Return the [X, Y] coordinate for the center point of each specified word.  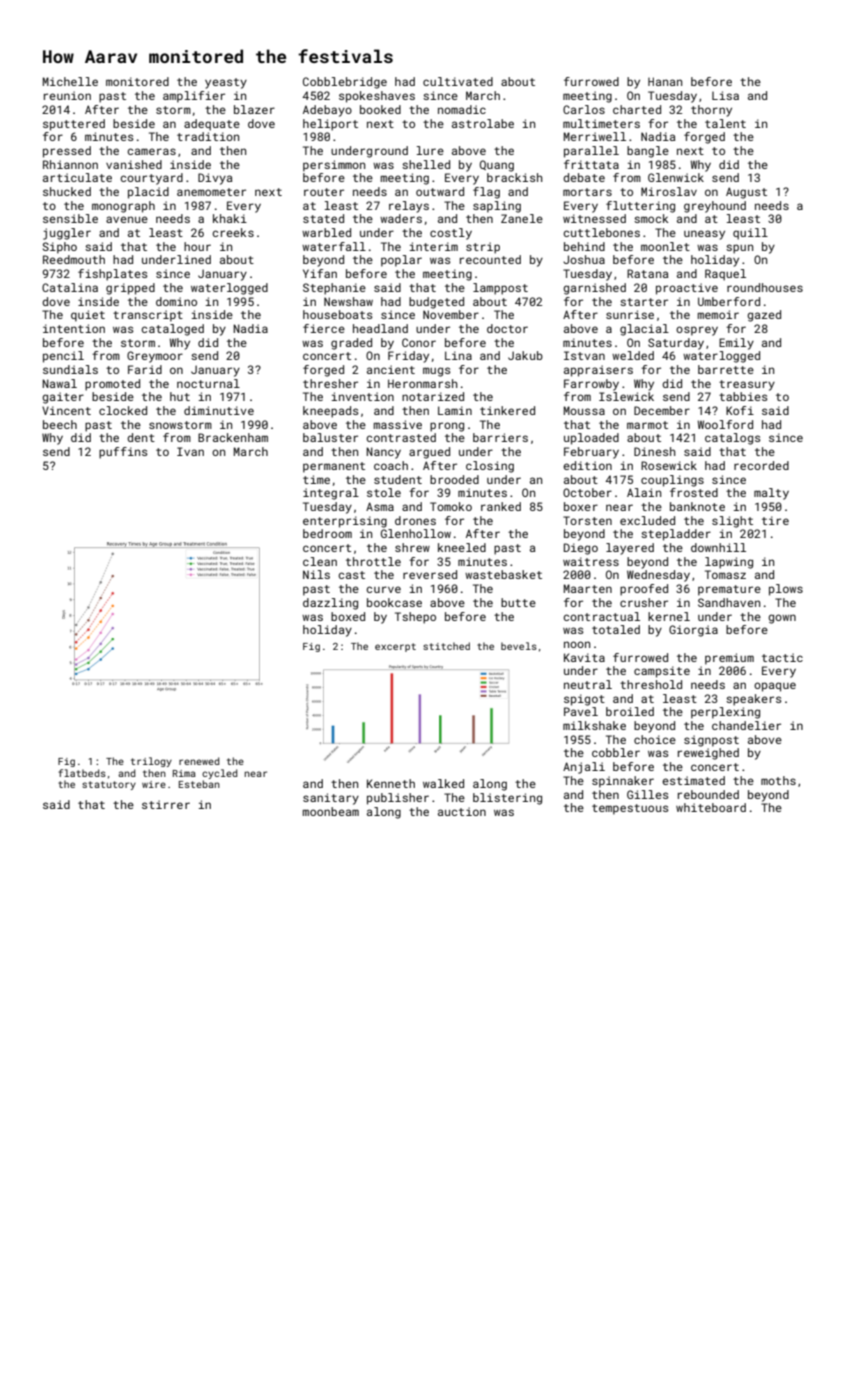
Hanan [665, 81]
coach [391, 465]
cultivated [458, 81]
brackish [515, 177]
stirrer [166, 804]
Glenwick [676, 177]
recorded [761, 465]
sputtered [74, 125]
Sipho [60, 248]
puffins [123, 453]
